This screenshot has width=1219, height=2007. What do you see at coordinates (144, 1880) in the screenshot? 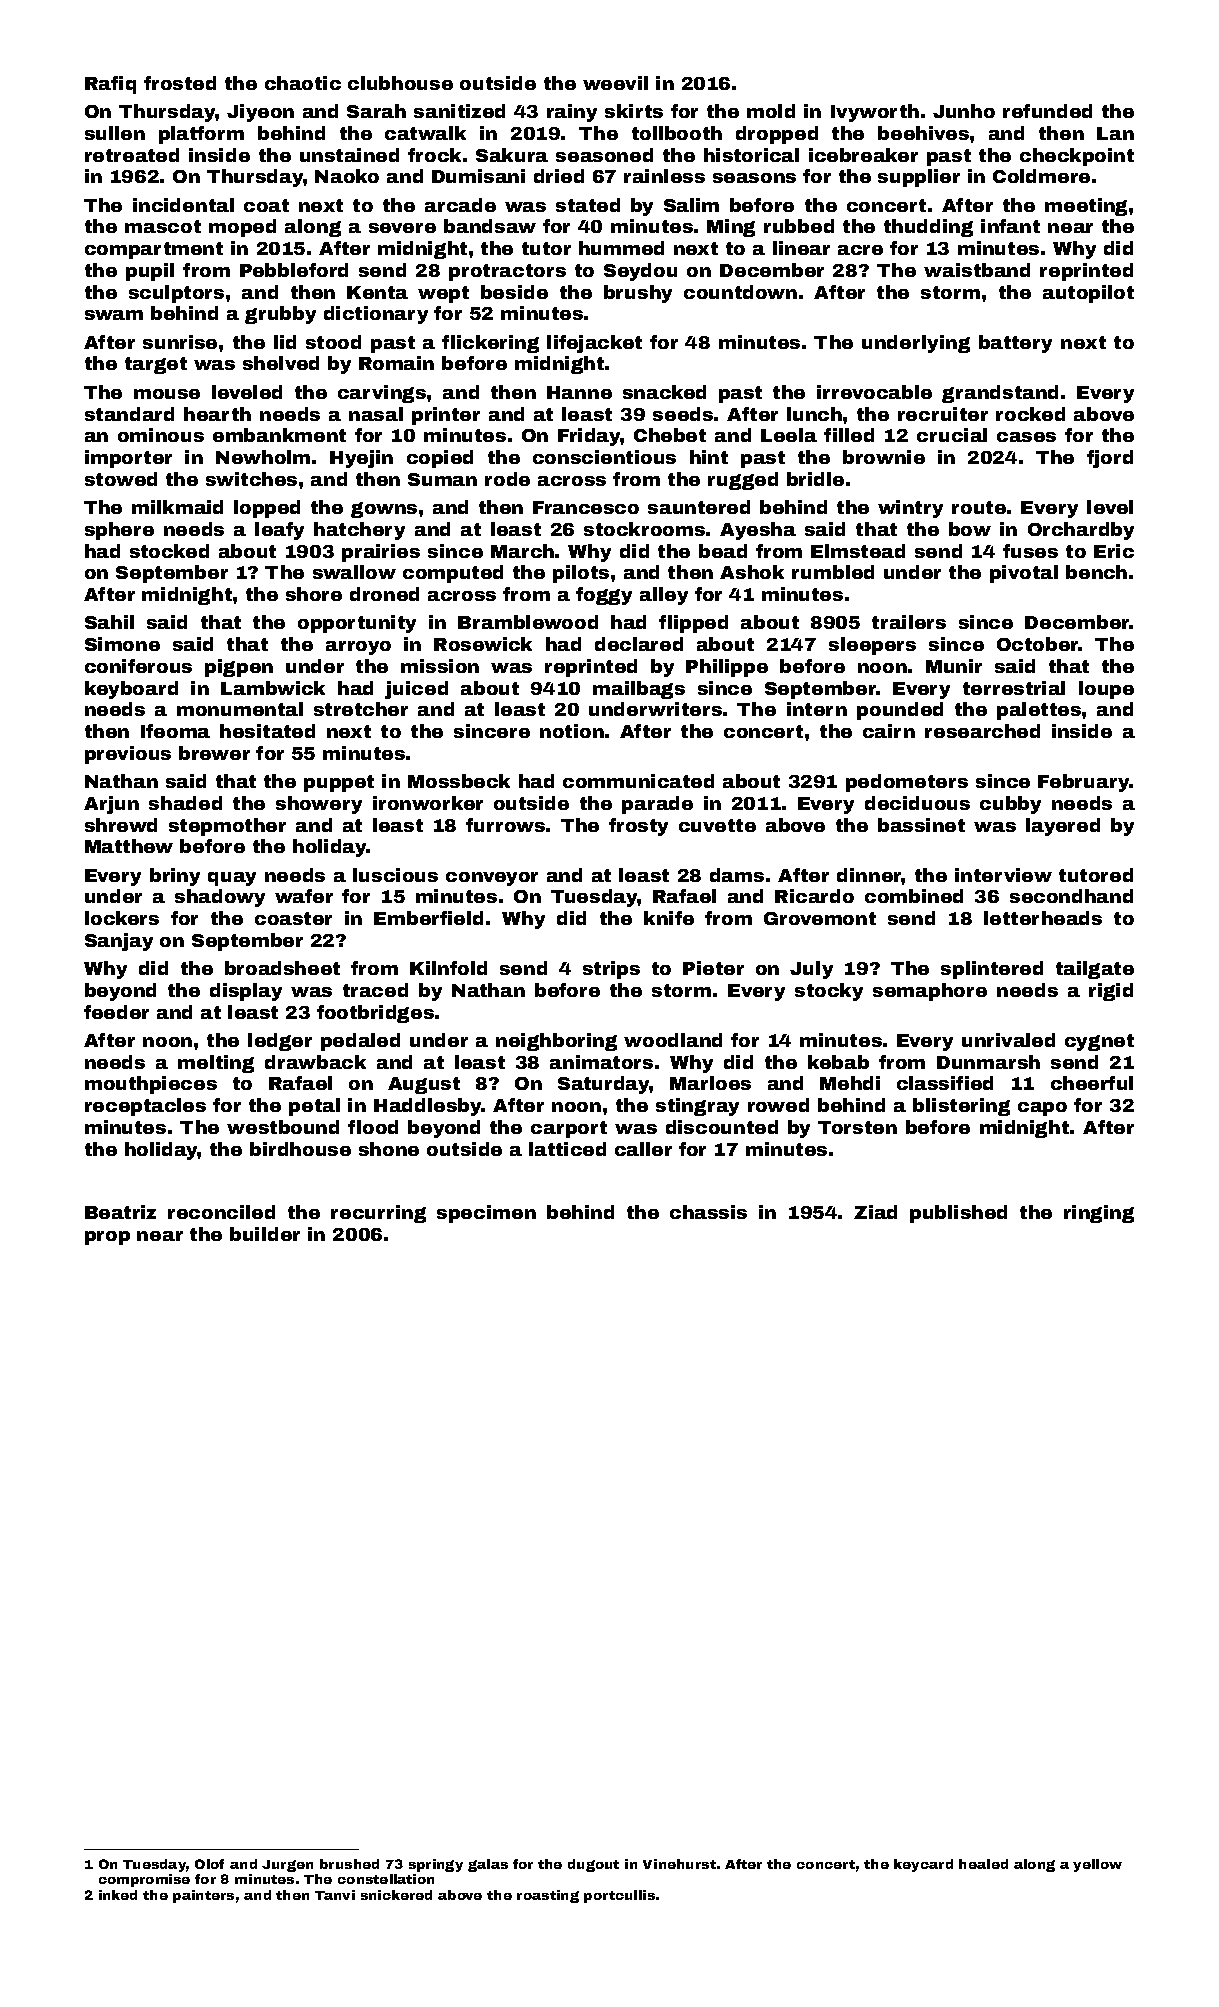
I see `compromise` at bounding box center [144, 1880].
